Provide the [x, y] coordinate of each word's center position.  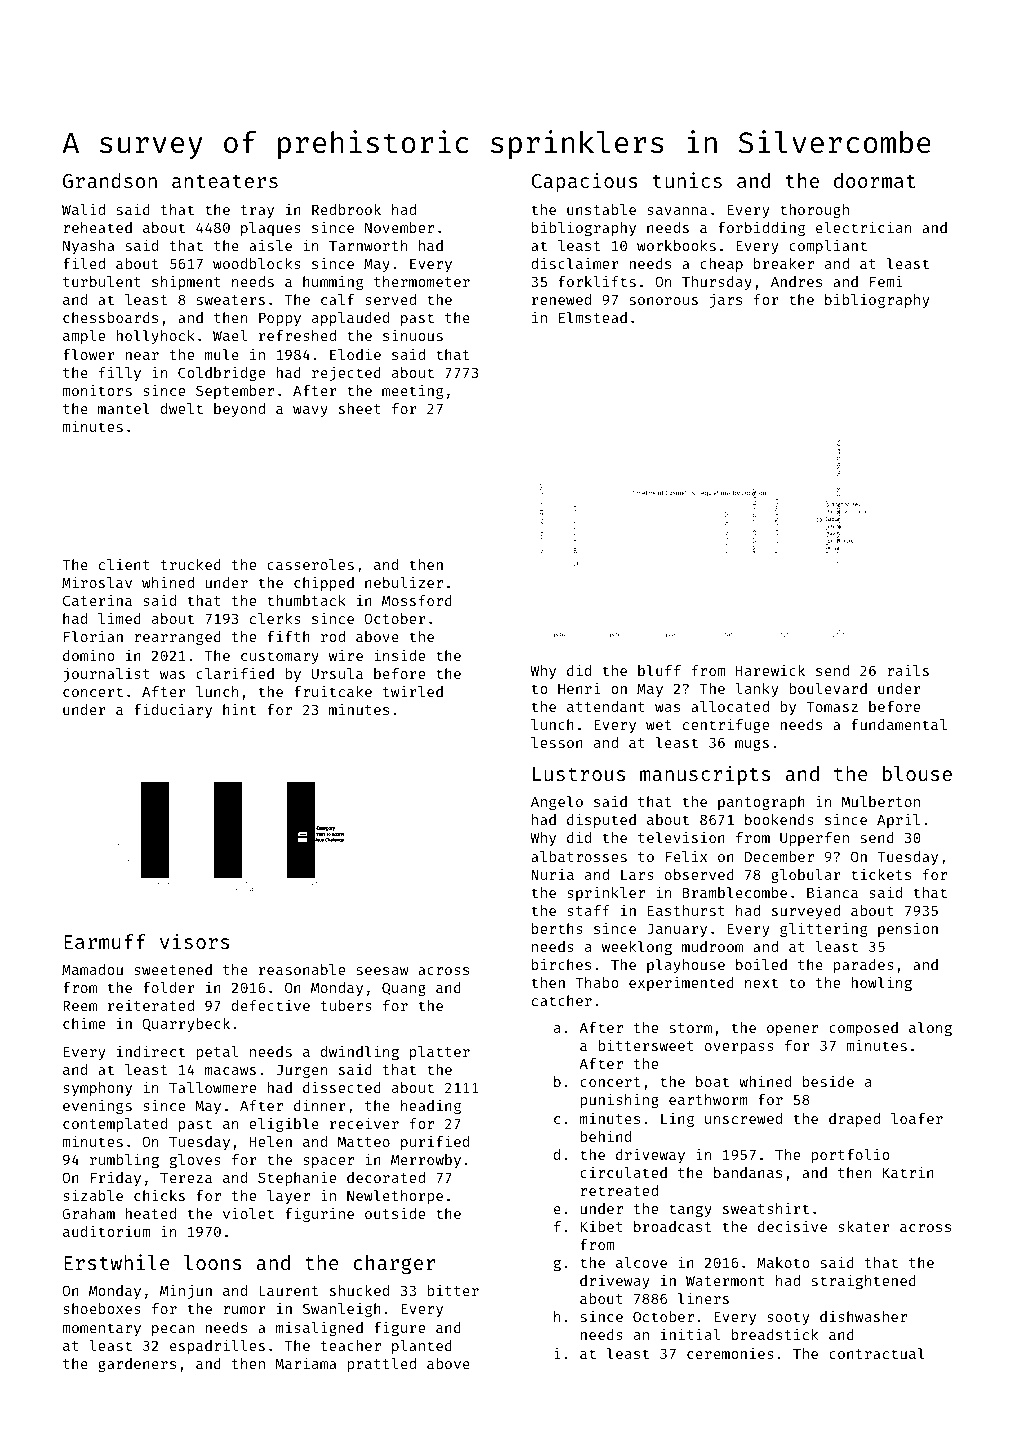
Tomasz [832, 707]
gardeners [137, 1365]
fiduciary [173, 710]
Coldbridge [221, 373]
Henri [579, 688]
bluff [659, 670]
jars [726, 300]
